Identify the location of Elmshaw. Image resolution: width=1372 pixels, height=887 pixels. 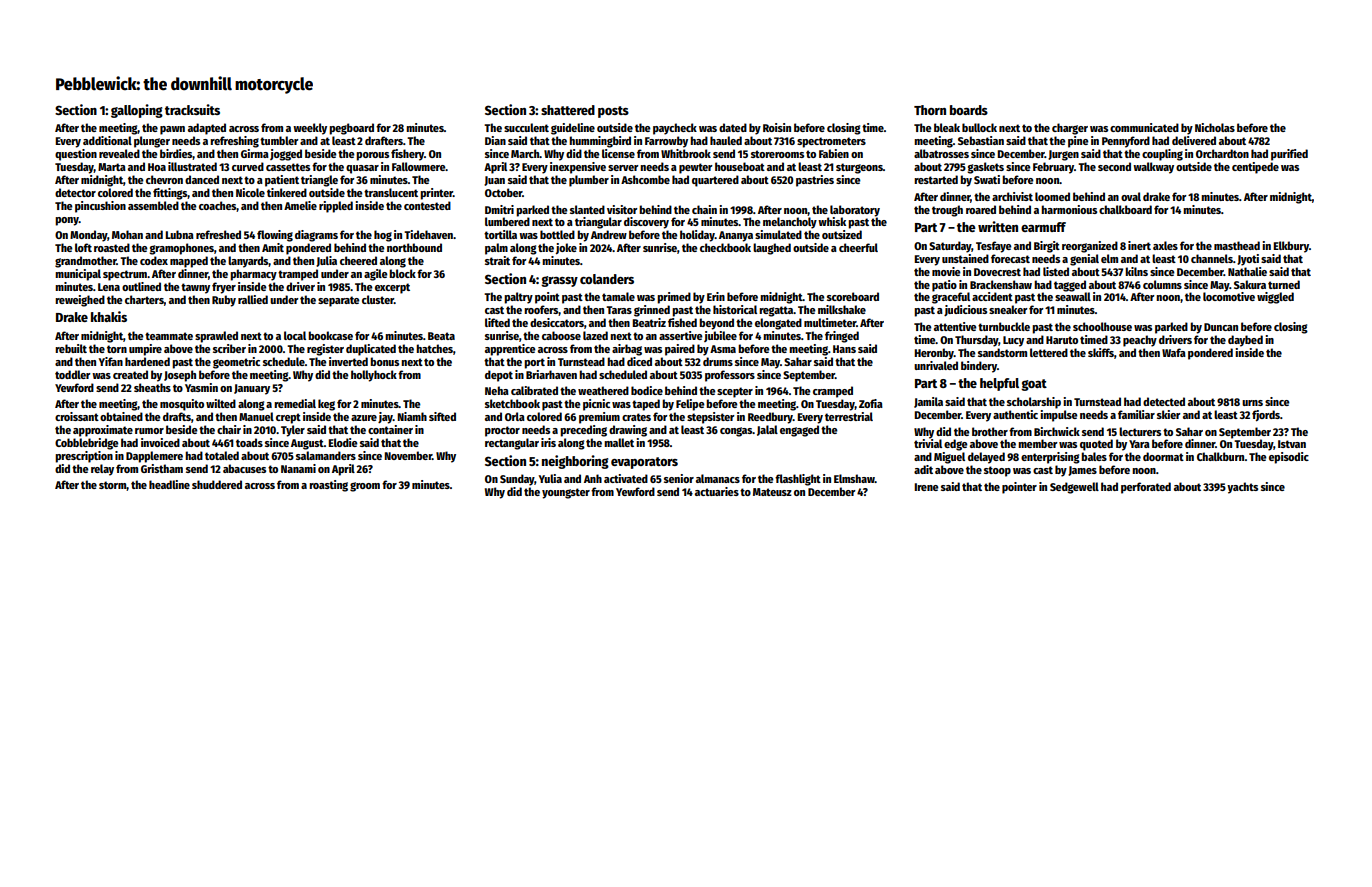
(854, 478).
